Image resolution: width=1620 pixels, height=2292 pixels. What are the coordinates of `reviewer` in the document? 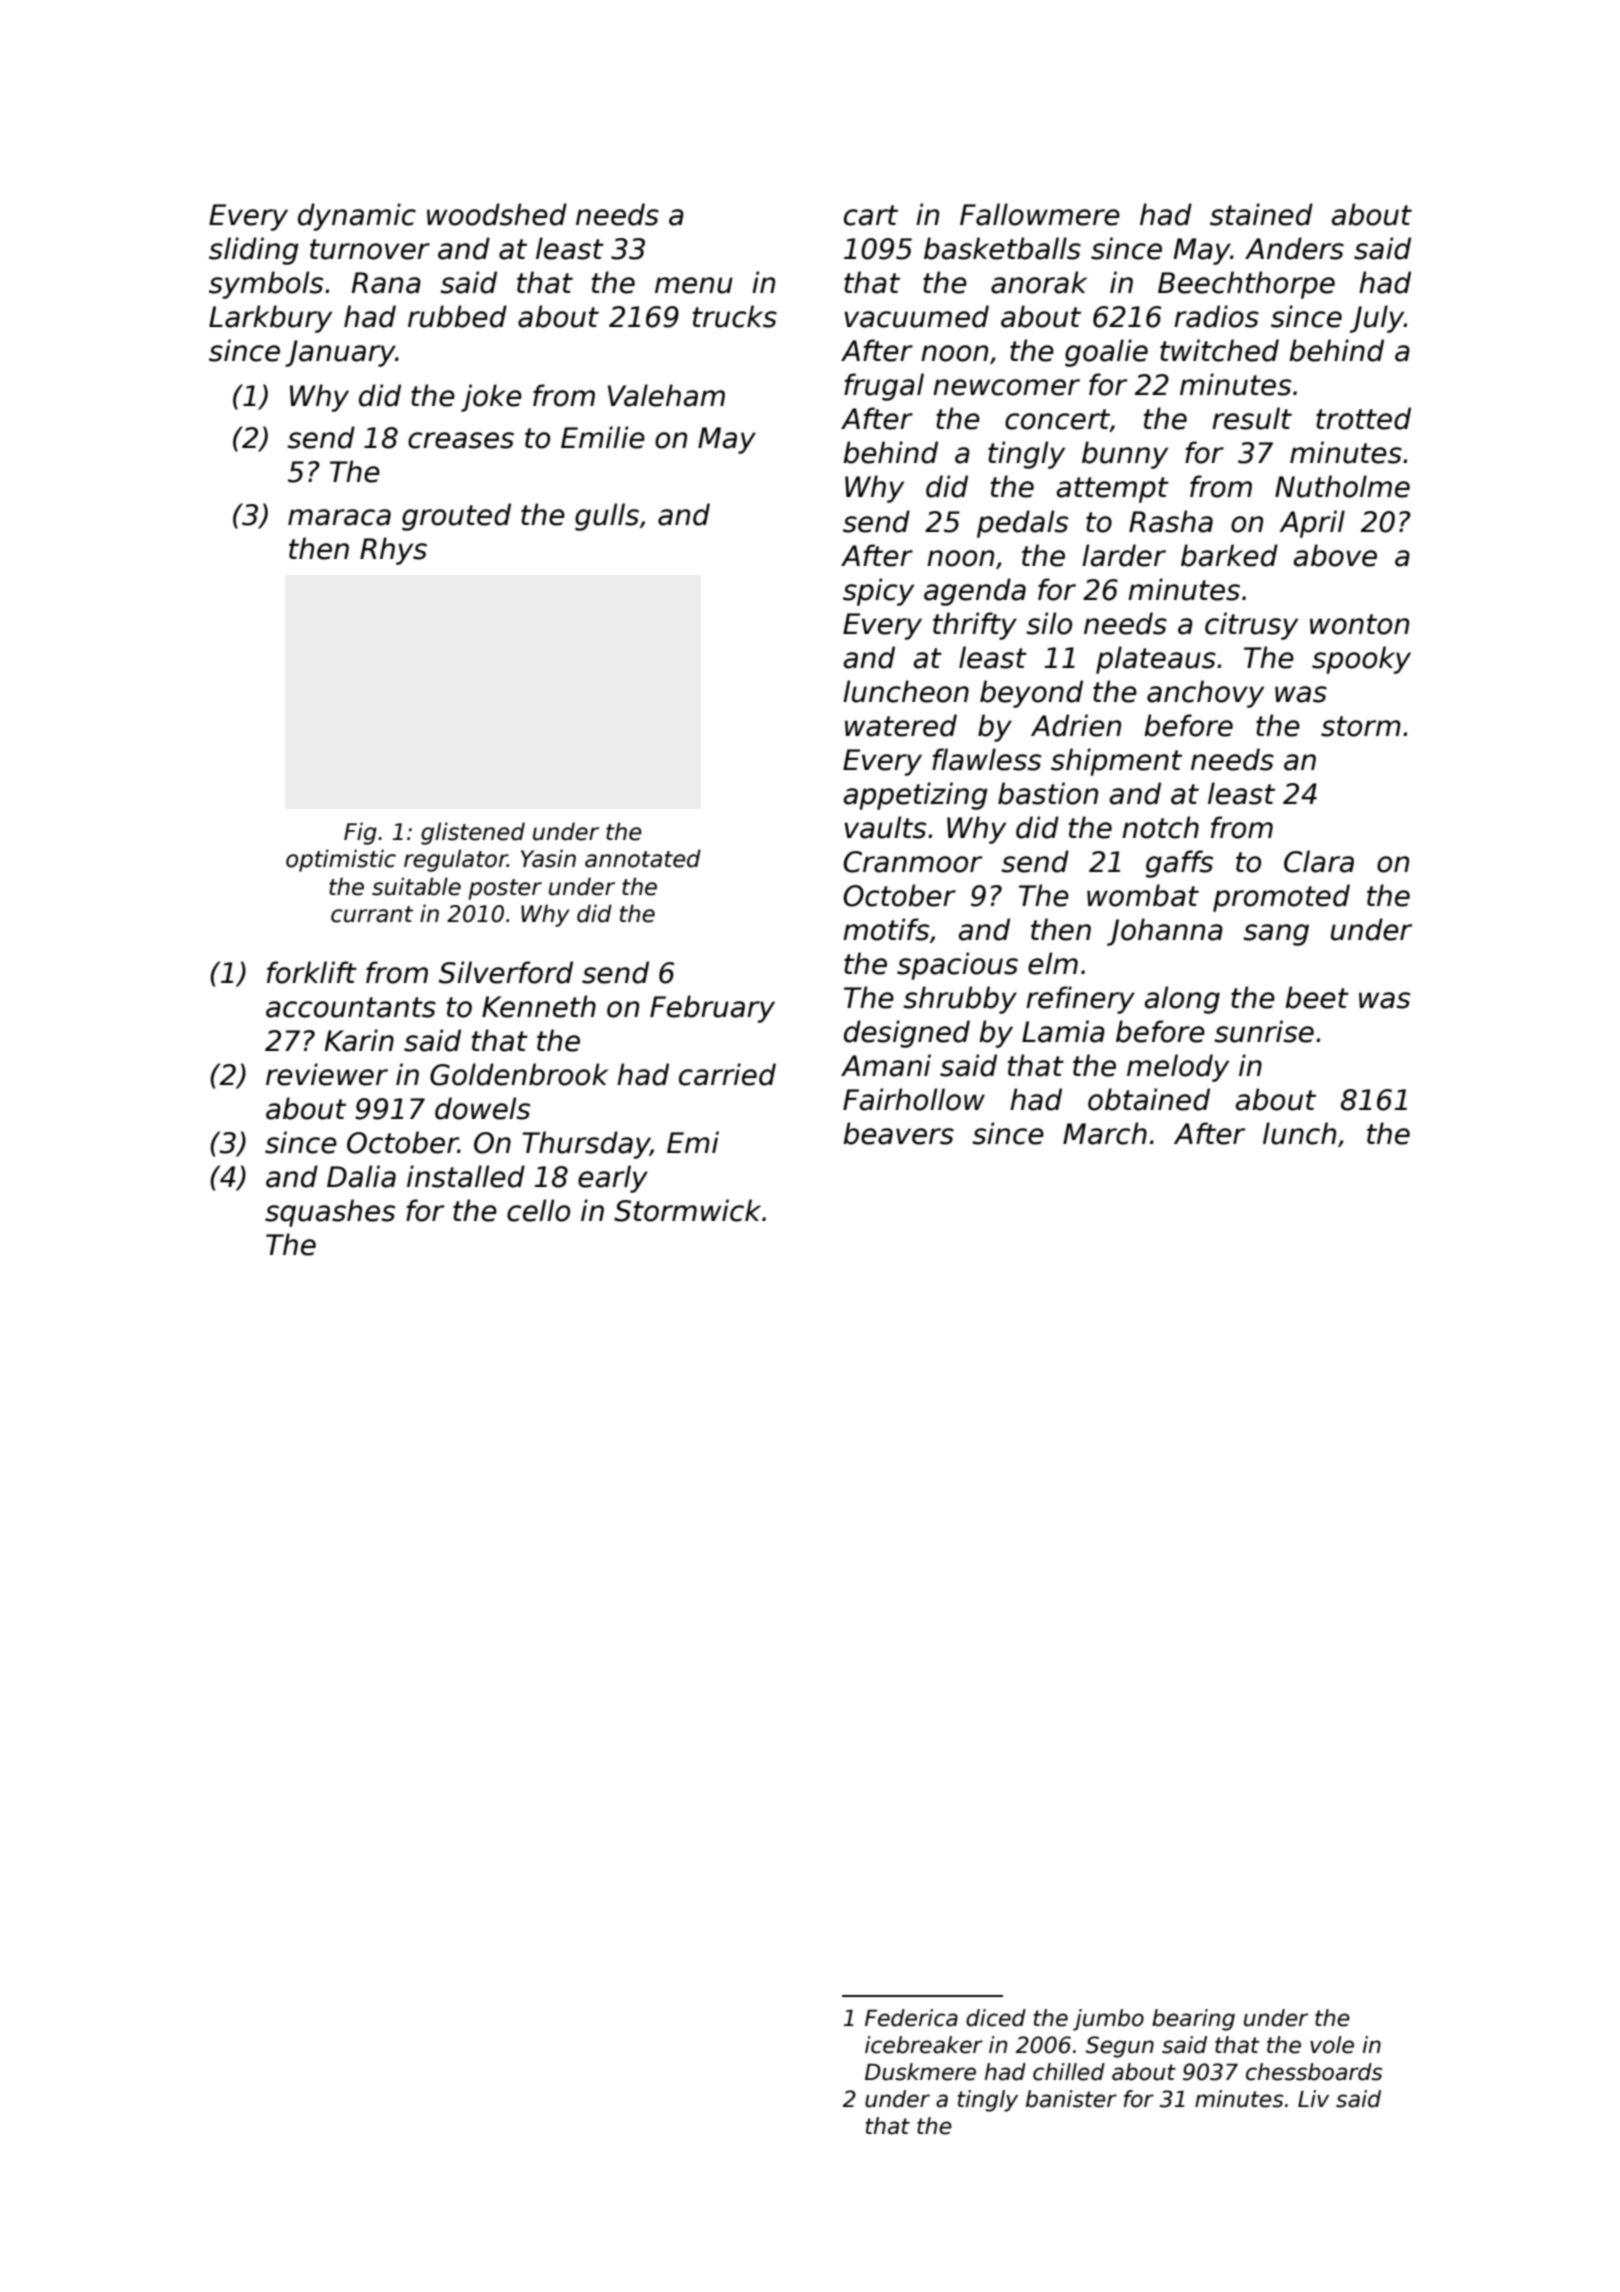 It's located at (327, 1074).
